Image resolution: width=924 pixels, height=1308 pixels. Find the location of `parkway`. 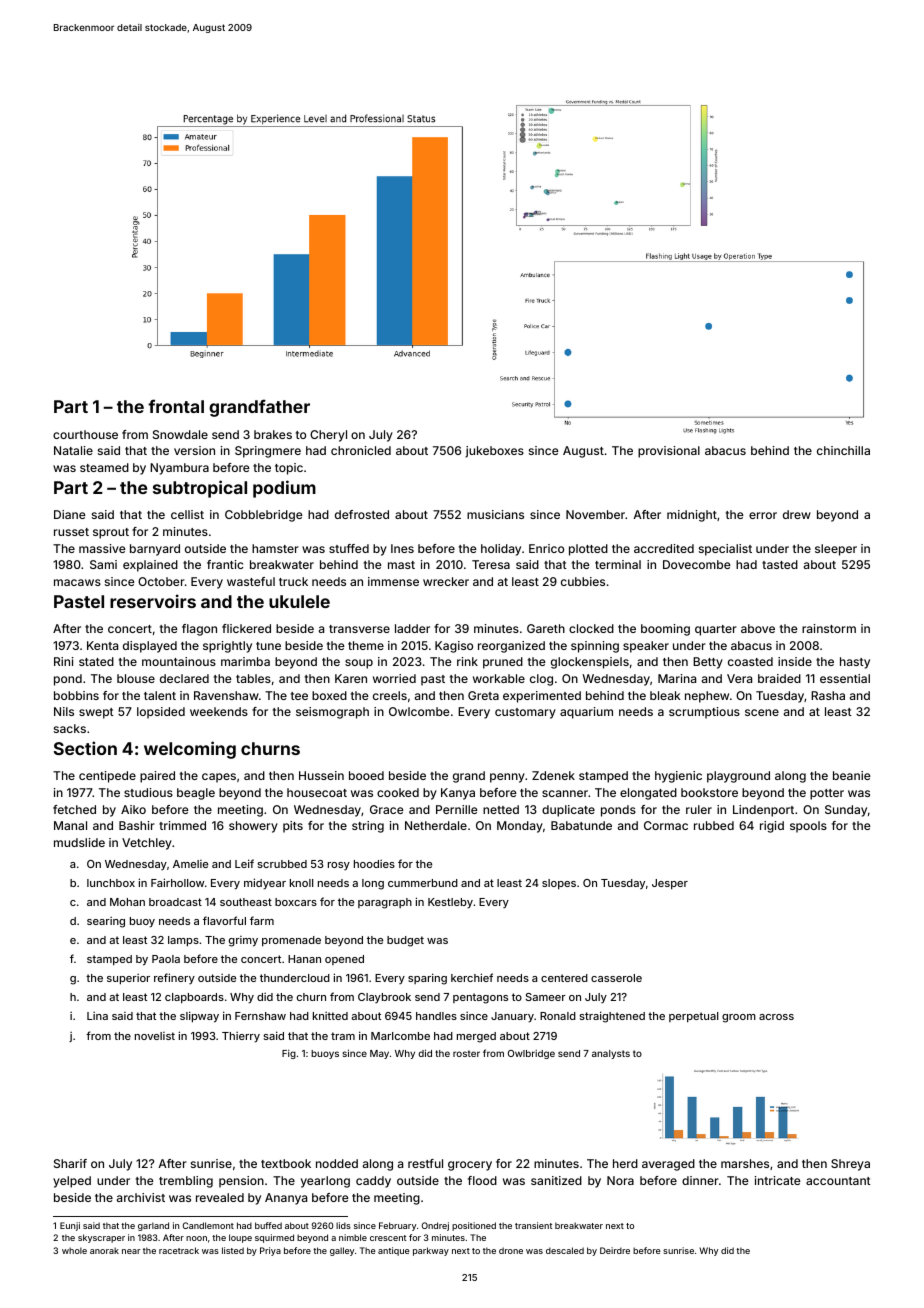

parkway is located at coordinates (431, 1251).
